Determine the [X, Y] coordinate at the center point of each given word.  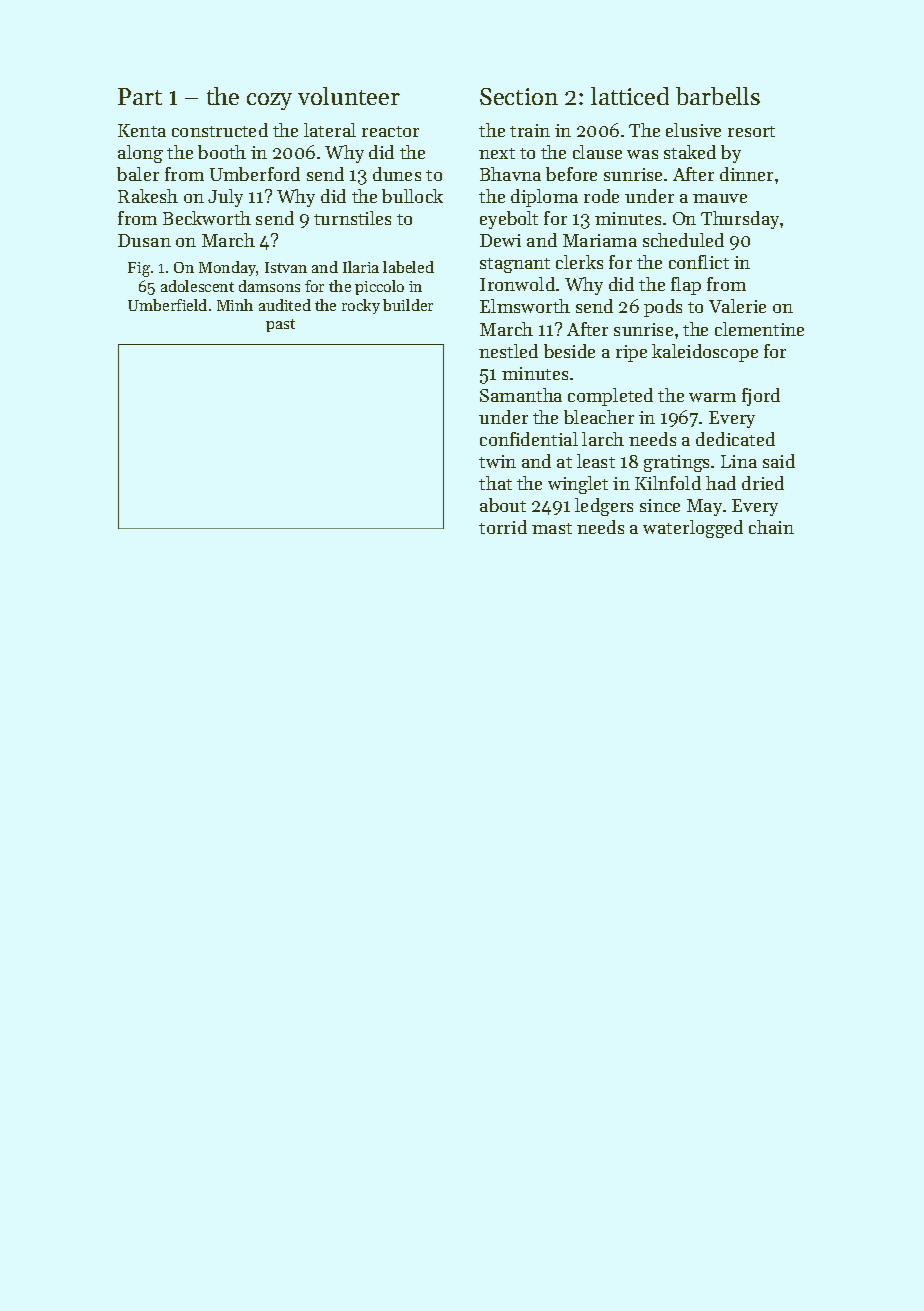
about [503, 505]
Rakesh [148, 196]
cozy [269, 101]
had [721, 483]
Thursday [741, 220]
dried [763, 483]
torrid [503, 527]
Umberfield [167, 305]
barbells [718, 96]
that [495, 483]
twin [497, 461]
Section [519, 96]
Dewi [500, 240]
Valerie [737, 306]
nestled [508, 351]
